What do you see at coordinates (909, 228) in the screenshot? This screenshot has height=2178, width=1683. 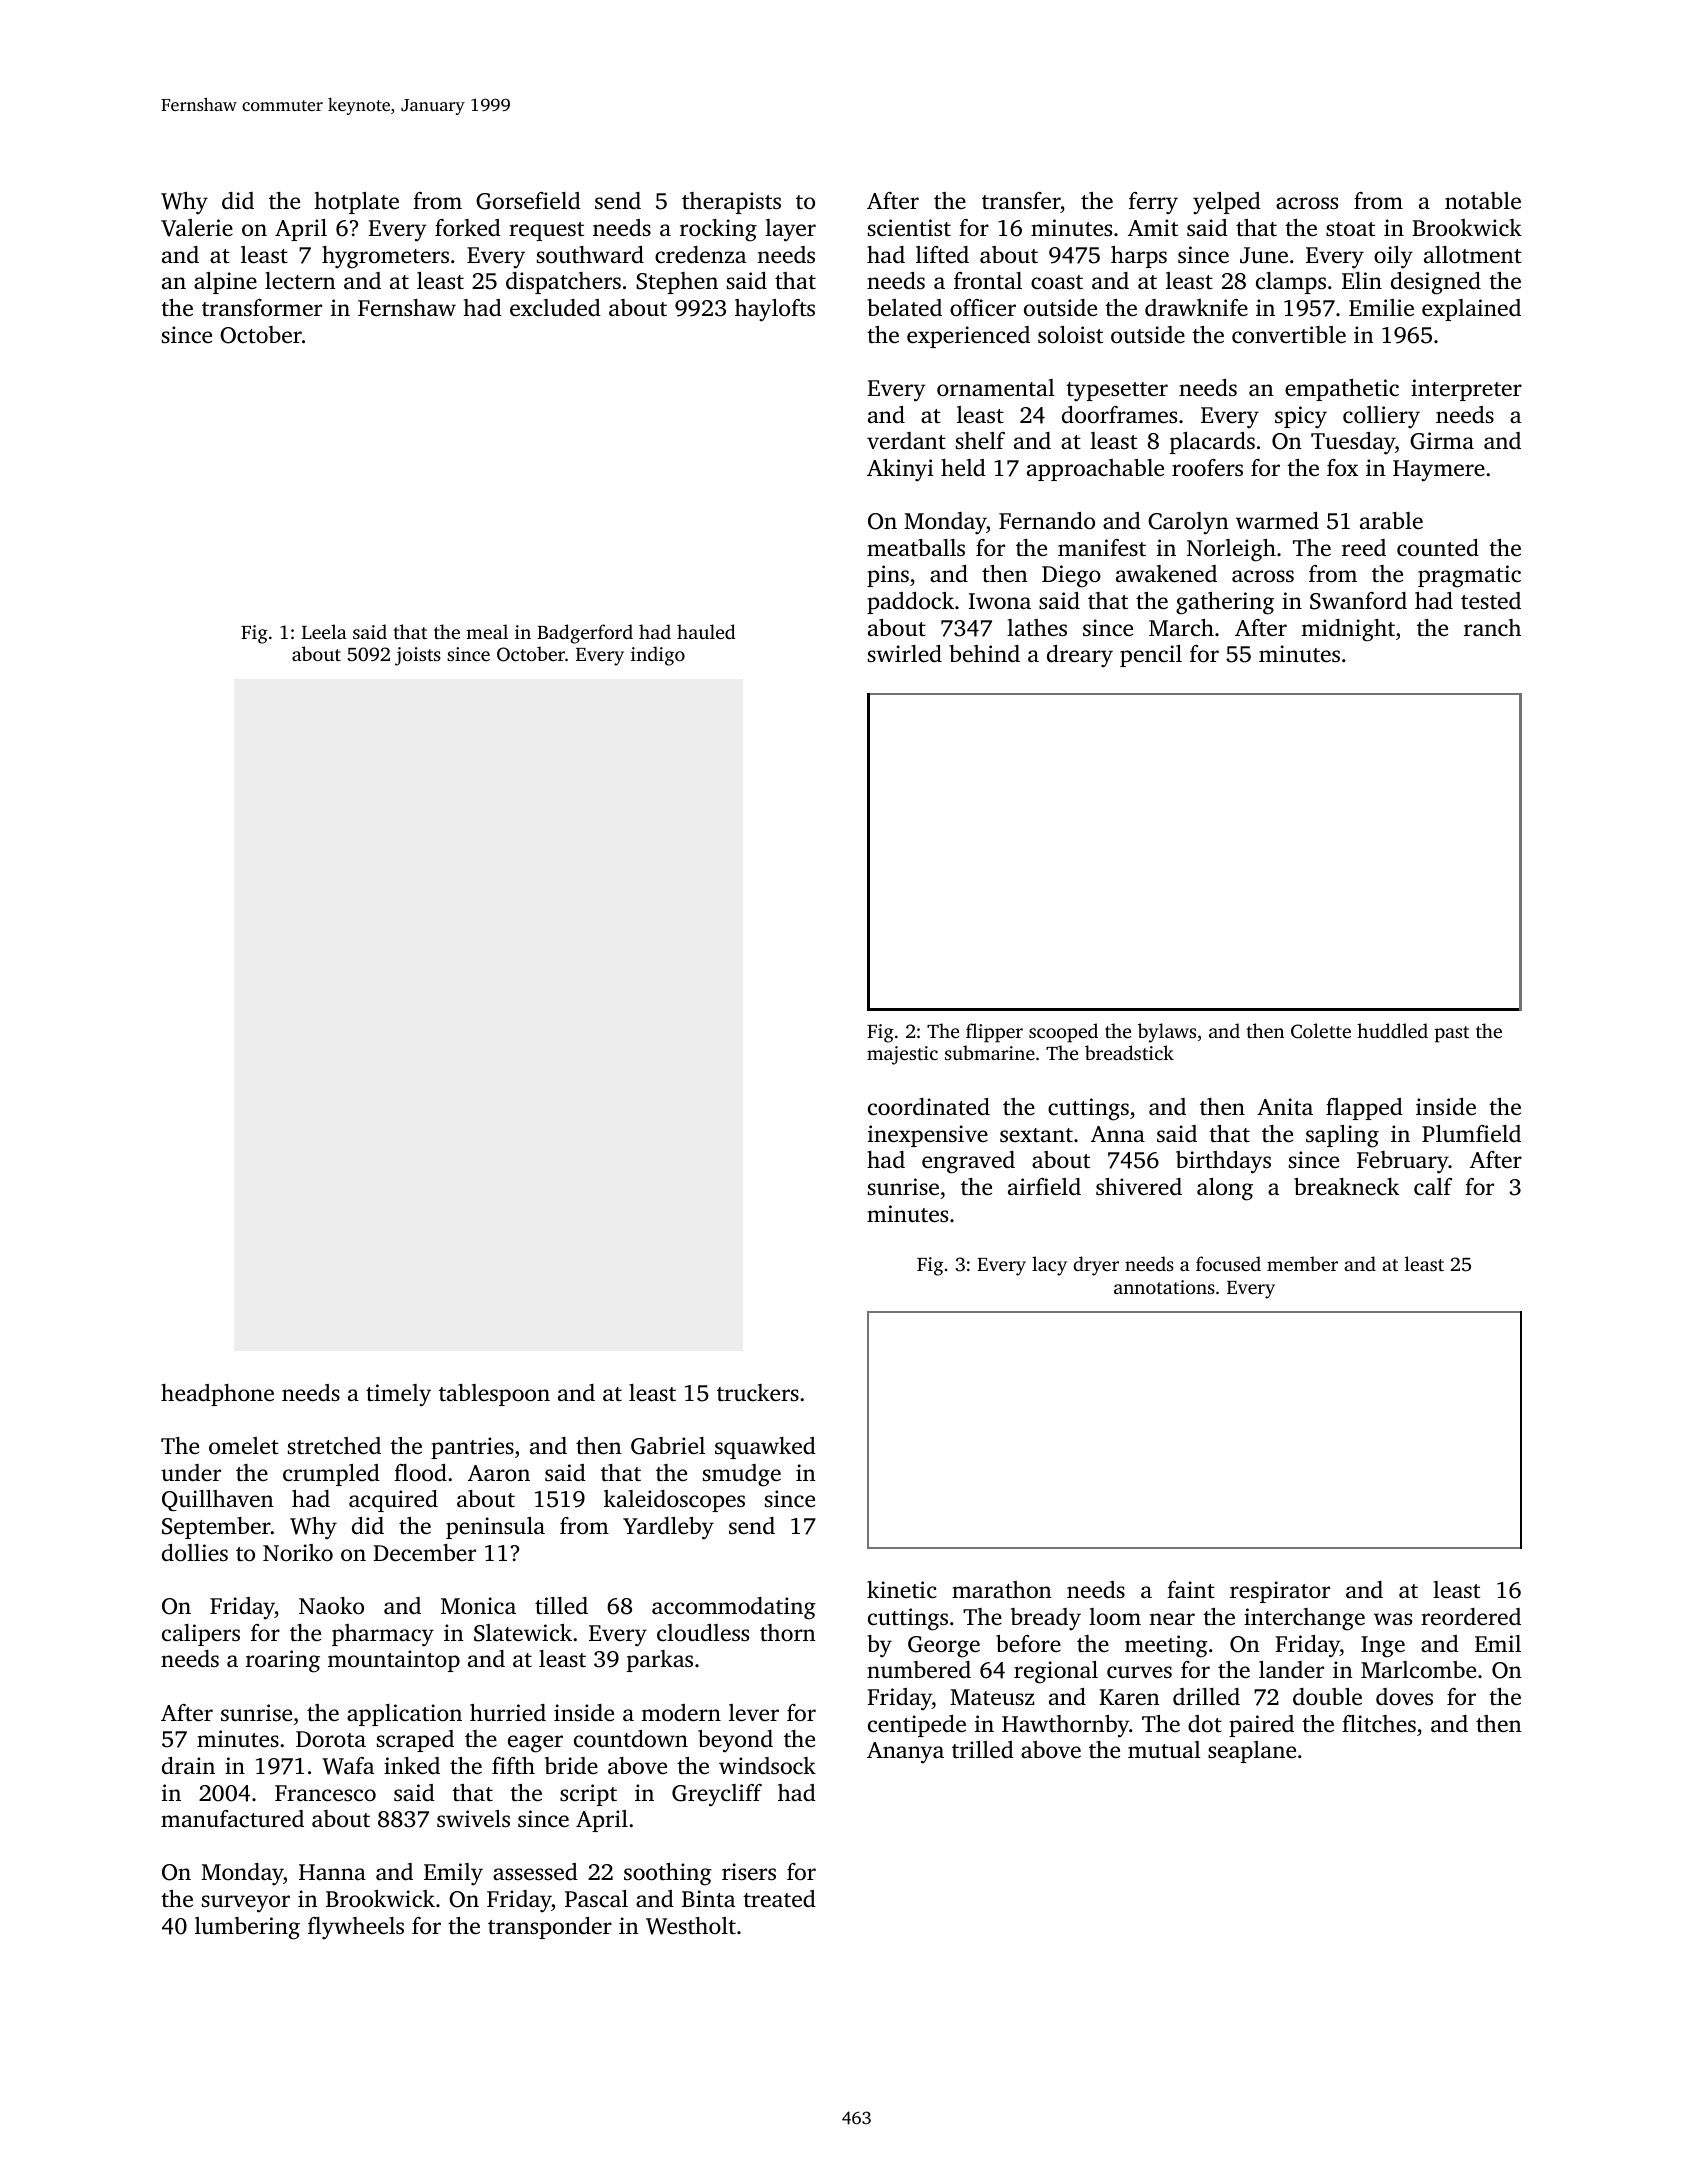 I see `scientist` at bounding box center [909, 228].
